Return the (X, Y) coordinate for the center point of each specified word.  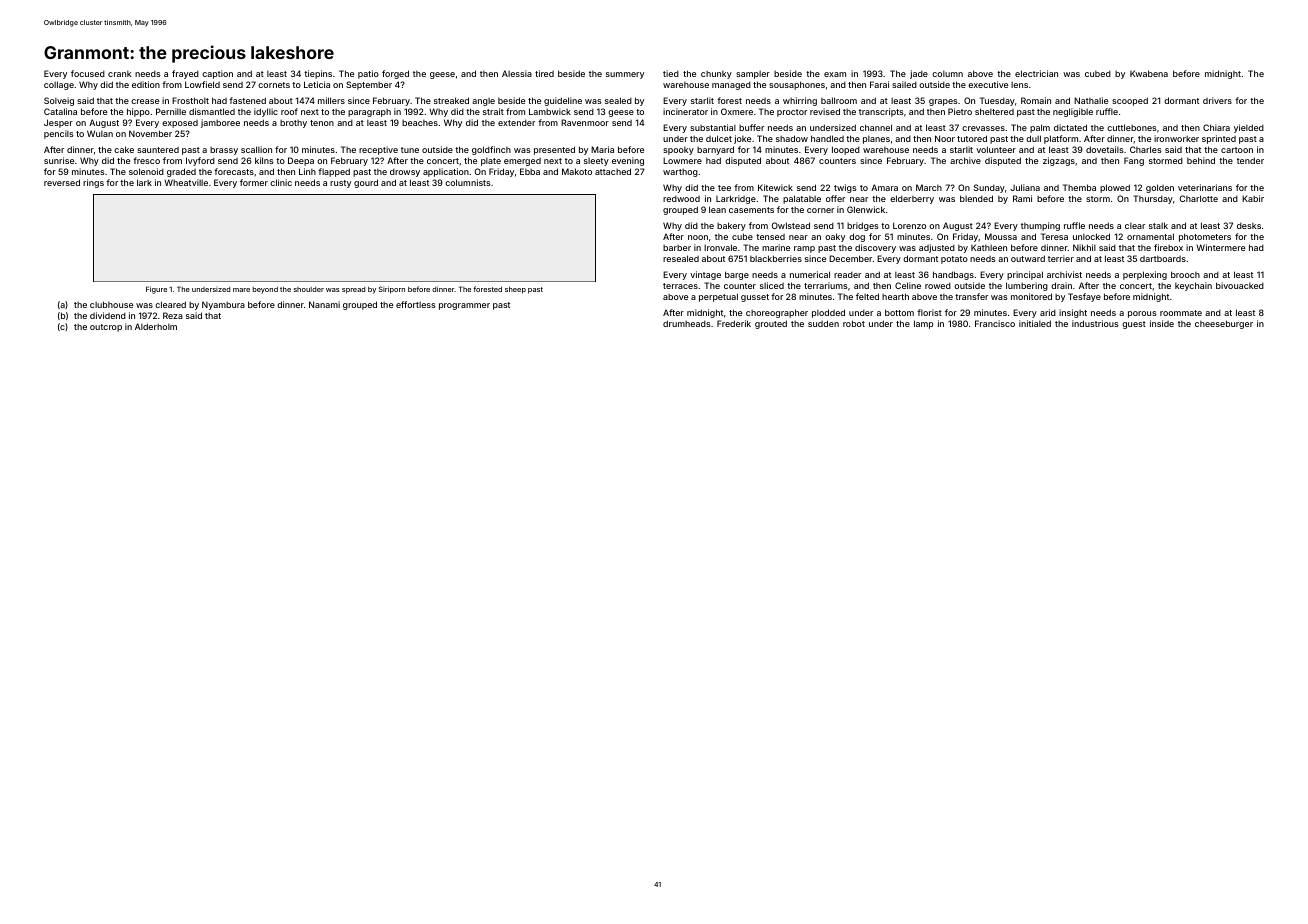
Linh (307, 171)
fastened (247, 100)
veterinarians (1205, 187)
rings (93, 183)
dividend (108, 315)
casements (751, 210)
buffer (751, 127)
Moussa (1001, 236)
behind (1201, 160)
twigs (845, 188)
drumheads (687, 323)
